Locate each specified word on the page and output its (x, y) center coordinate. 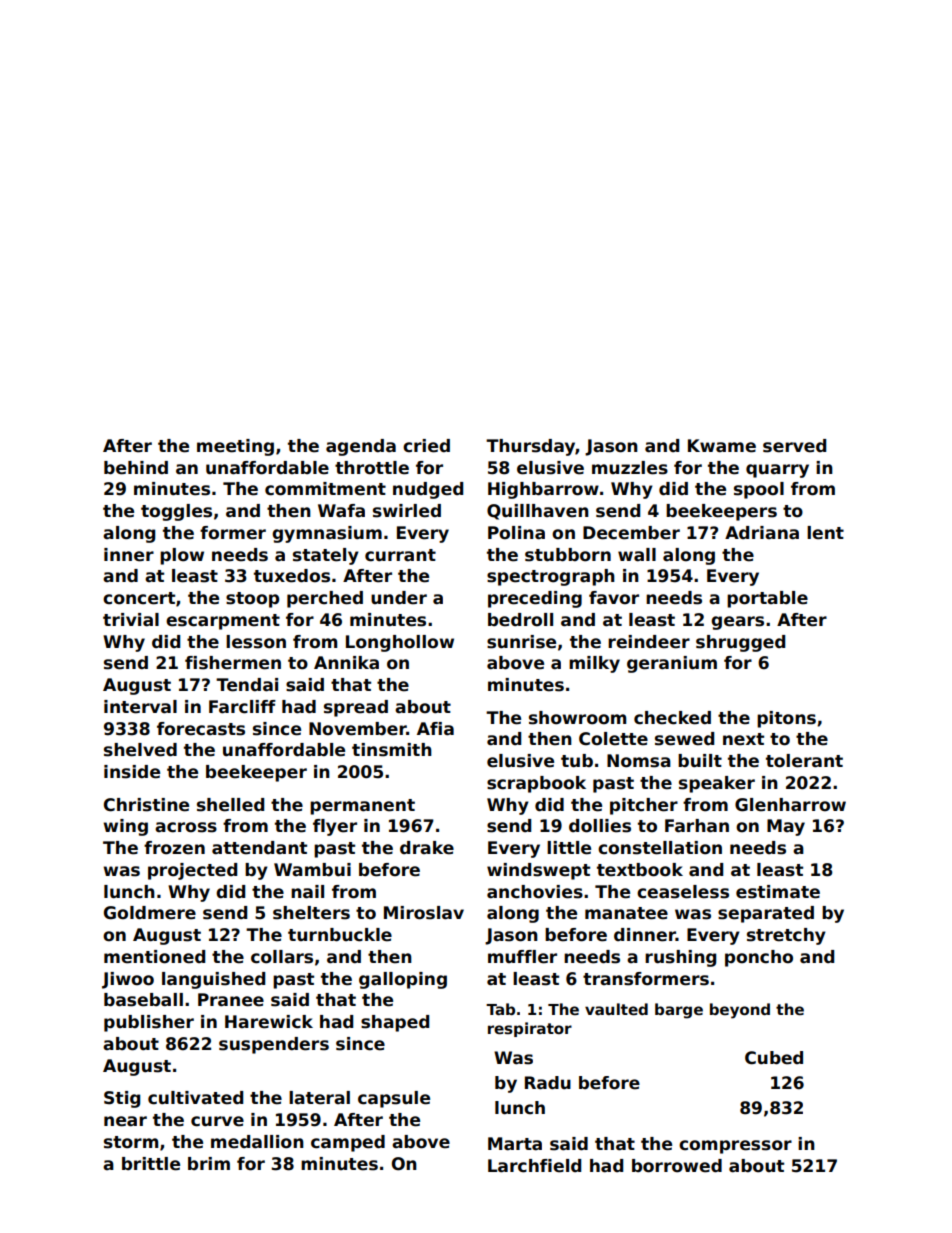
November (358, 729)
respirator (530, 1029)
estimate (778, 892)
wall (637, 555)
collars (282, 957)
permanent (362, 807)
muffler (522, 957)
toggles (176, 512)
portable (767, 599)
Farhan (697, 826)
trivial (131, 620)
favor (614, 598)
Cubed (774, 1058)
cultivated (195, 1098)
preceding (535, 599)
